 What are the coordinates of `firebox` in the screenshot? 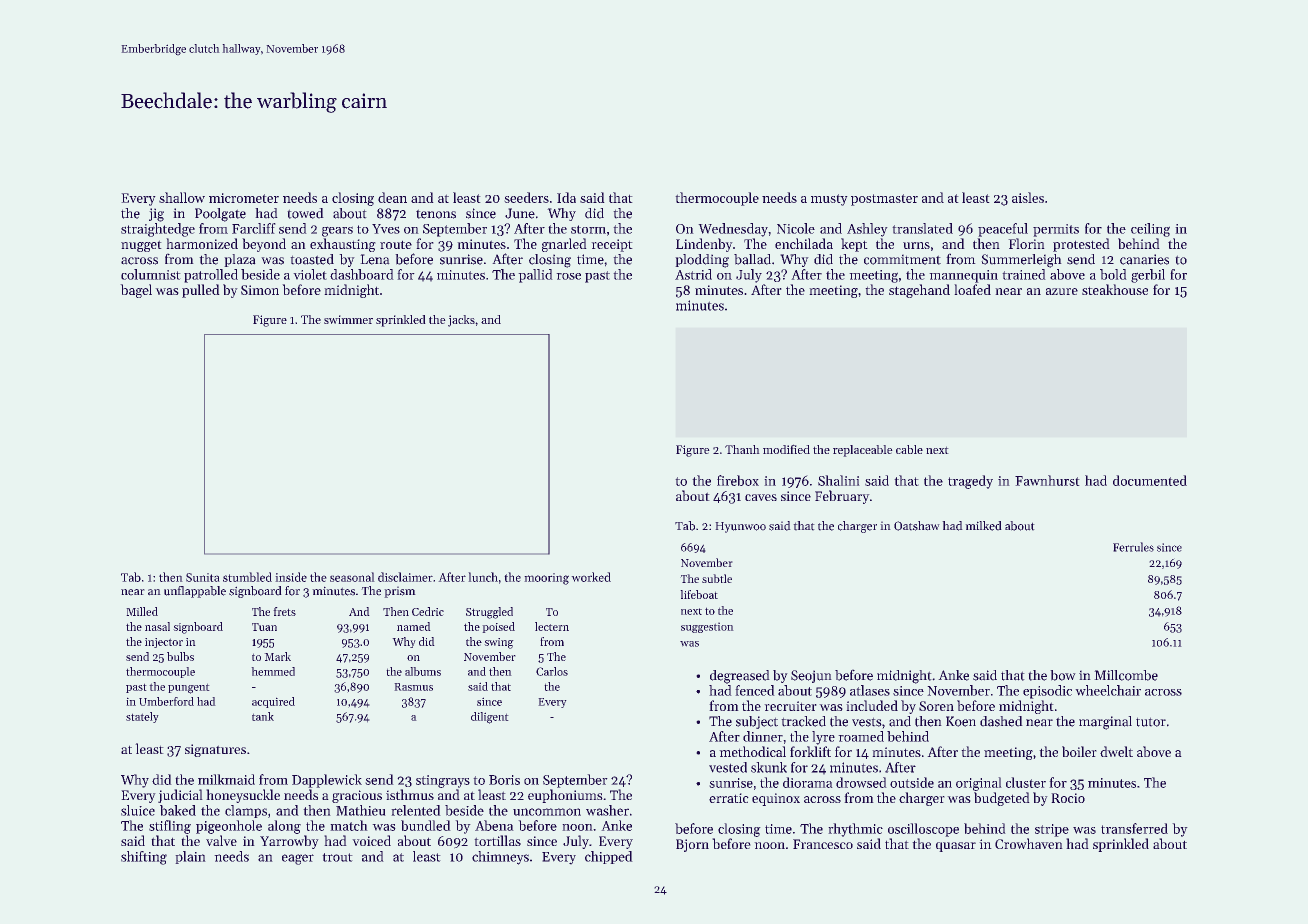 It's located at (738, 480).
